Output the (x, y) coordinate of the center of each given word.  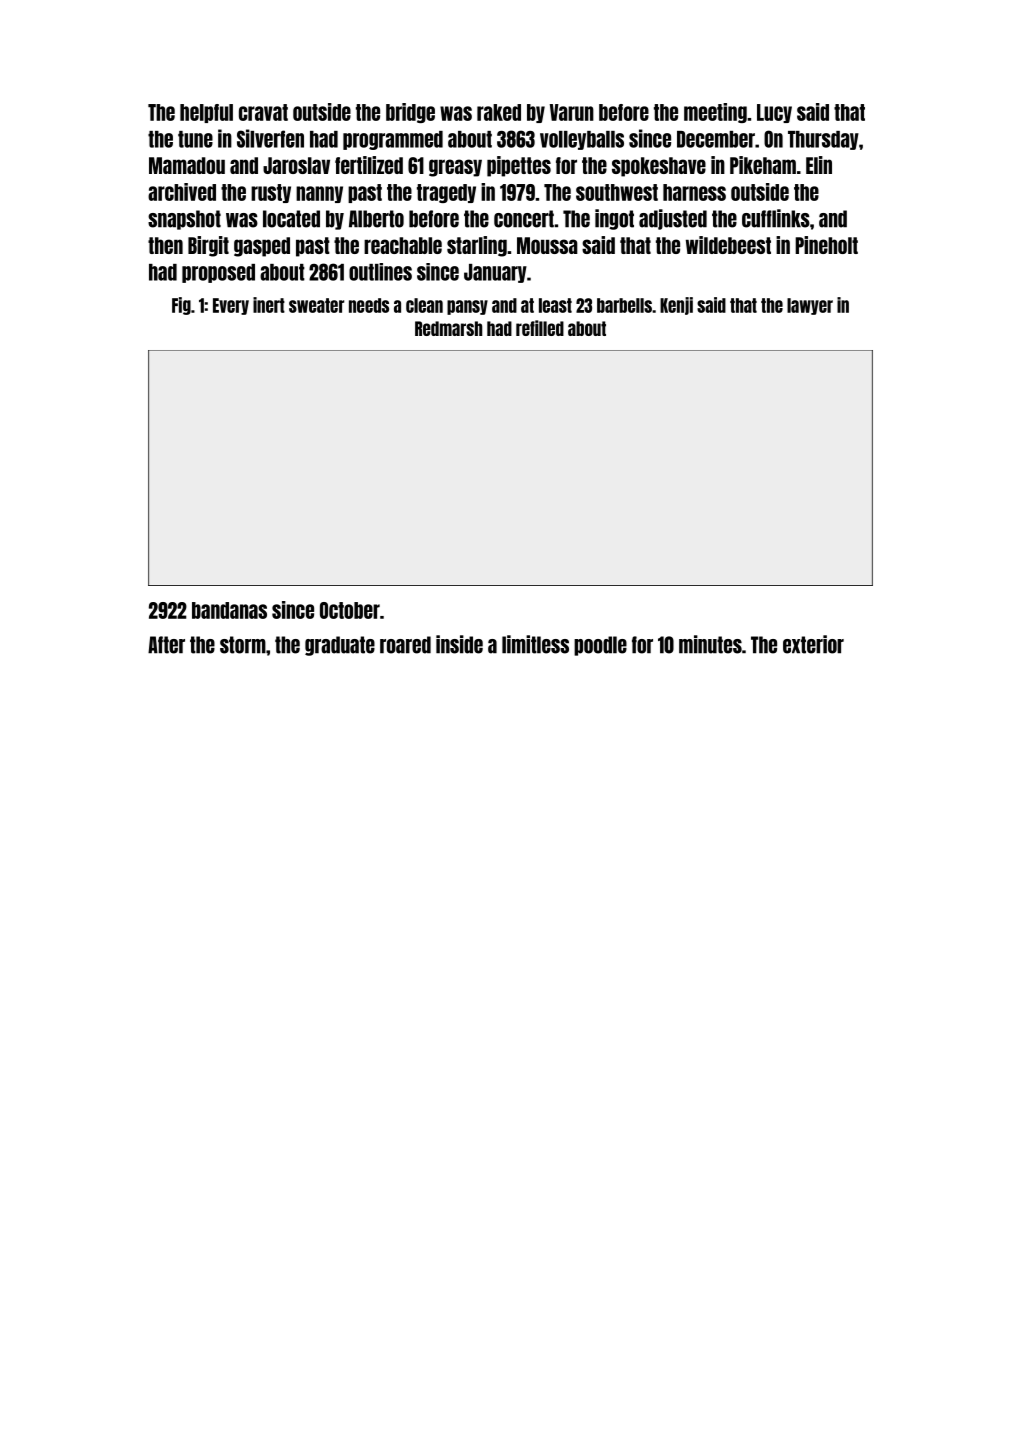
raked (499, 112)
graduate (340, 646)
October (350, 610)
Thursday (823, 140)
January (495, 273)
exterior (813, 644)
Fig (181, 306)
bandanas (229, 610)
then (165, 245)
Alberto (376, 219)
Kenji (676, 306)
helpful (206, 113)
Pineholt (826, 245)
